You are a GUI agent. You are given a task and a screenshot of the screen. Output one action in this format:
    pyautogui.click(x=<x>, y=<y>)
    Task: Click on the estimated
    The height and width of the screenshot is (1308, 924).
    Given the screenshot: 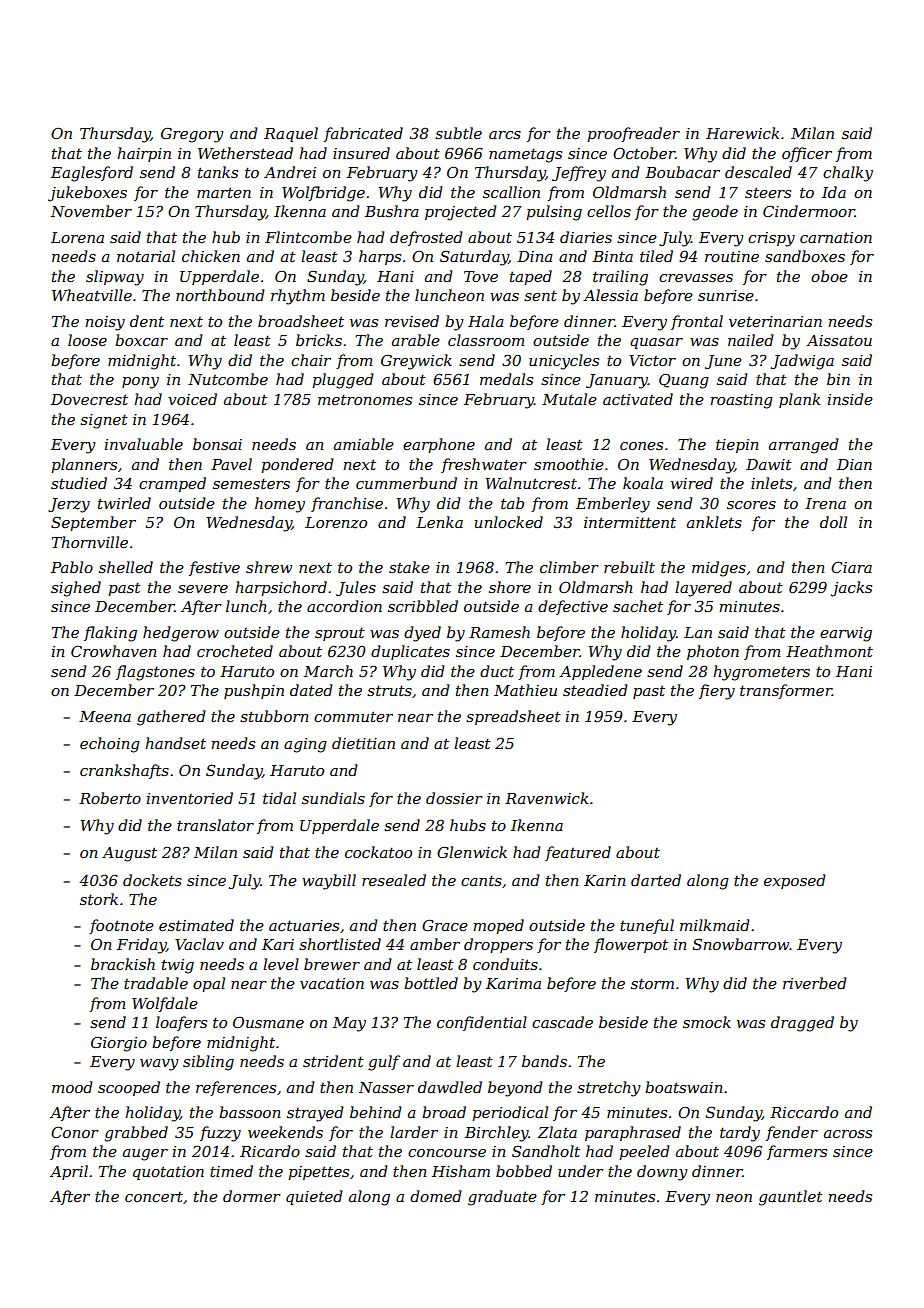 What is the action you would take?
    pyautogui.click(x=196, y=925)
